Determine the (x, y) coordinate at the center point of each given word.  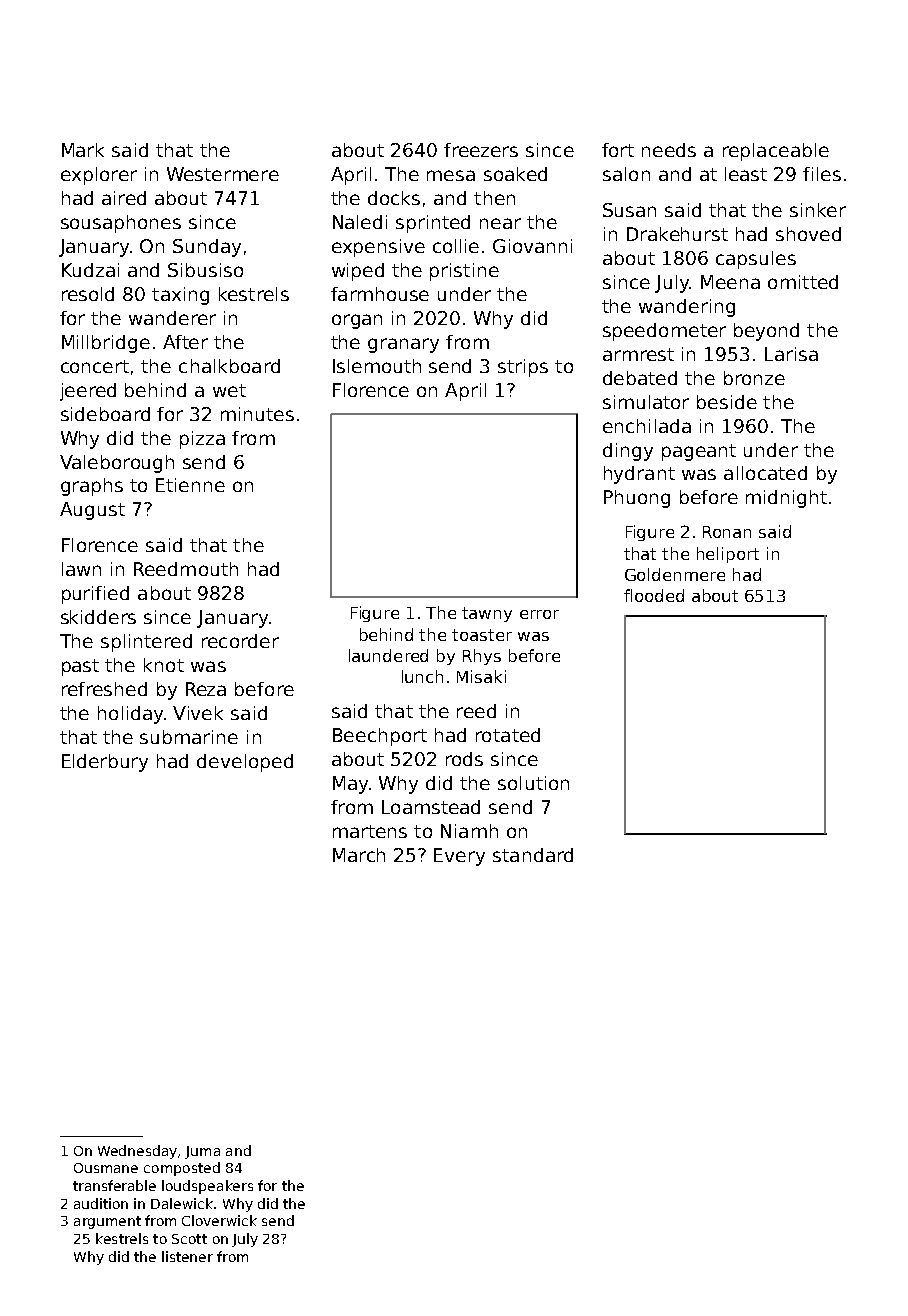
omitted (803, 282)
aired (124, 198)
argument (107, 1222)
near (500, 223)
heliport (728, 555)
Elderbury (105, 763)
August (92, 511)
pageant (699, 452)
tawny (487, 614)
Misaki (481, 676)
